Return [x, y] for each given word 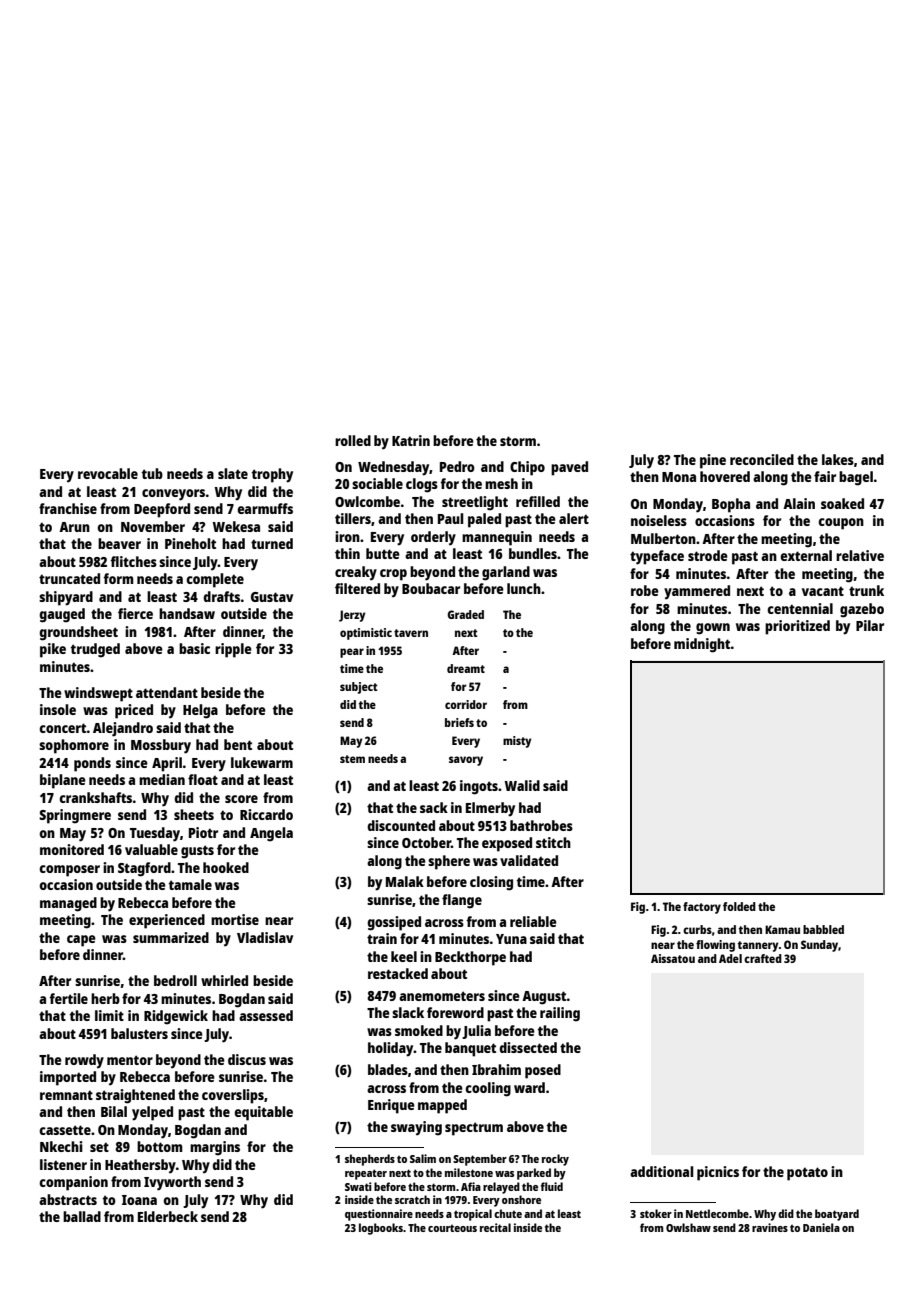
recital [495, 1227]
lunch [524, 588]
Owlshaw [688, 1227]
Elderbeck [168, 1216]
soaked [842, 503]
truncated [69, 578]
